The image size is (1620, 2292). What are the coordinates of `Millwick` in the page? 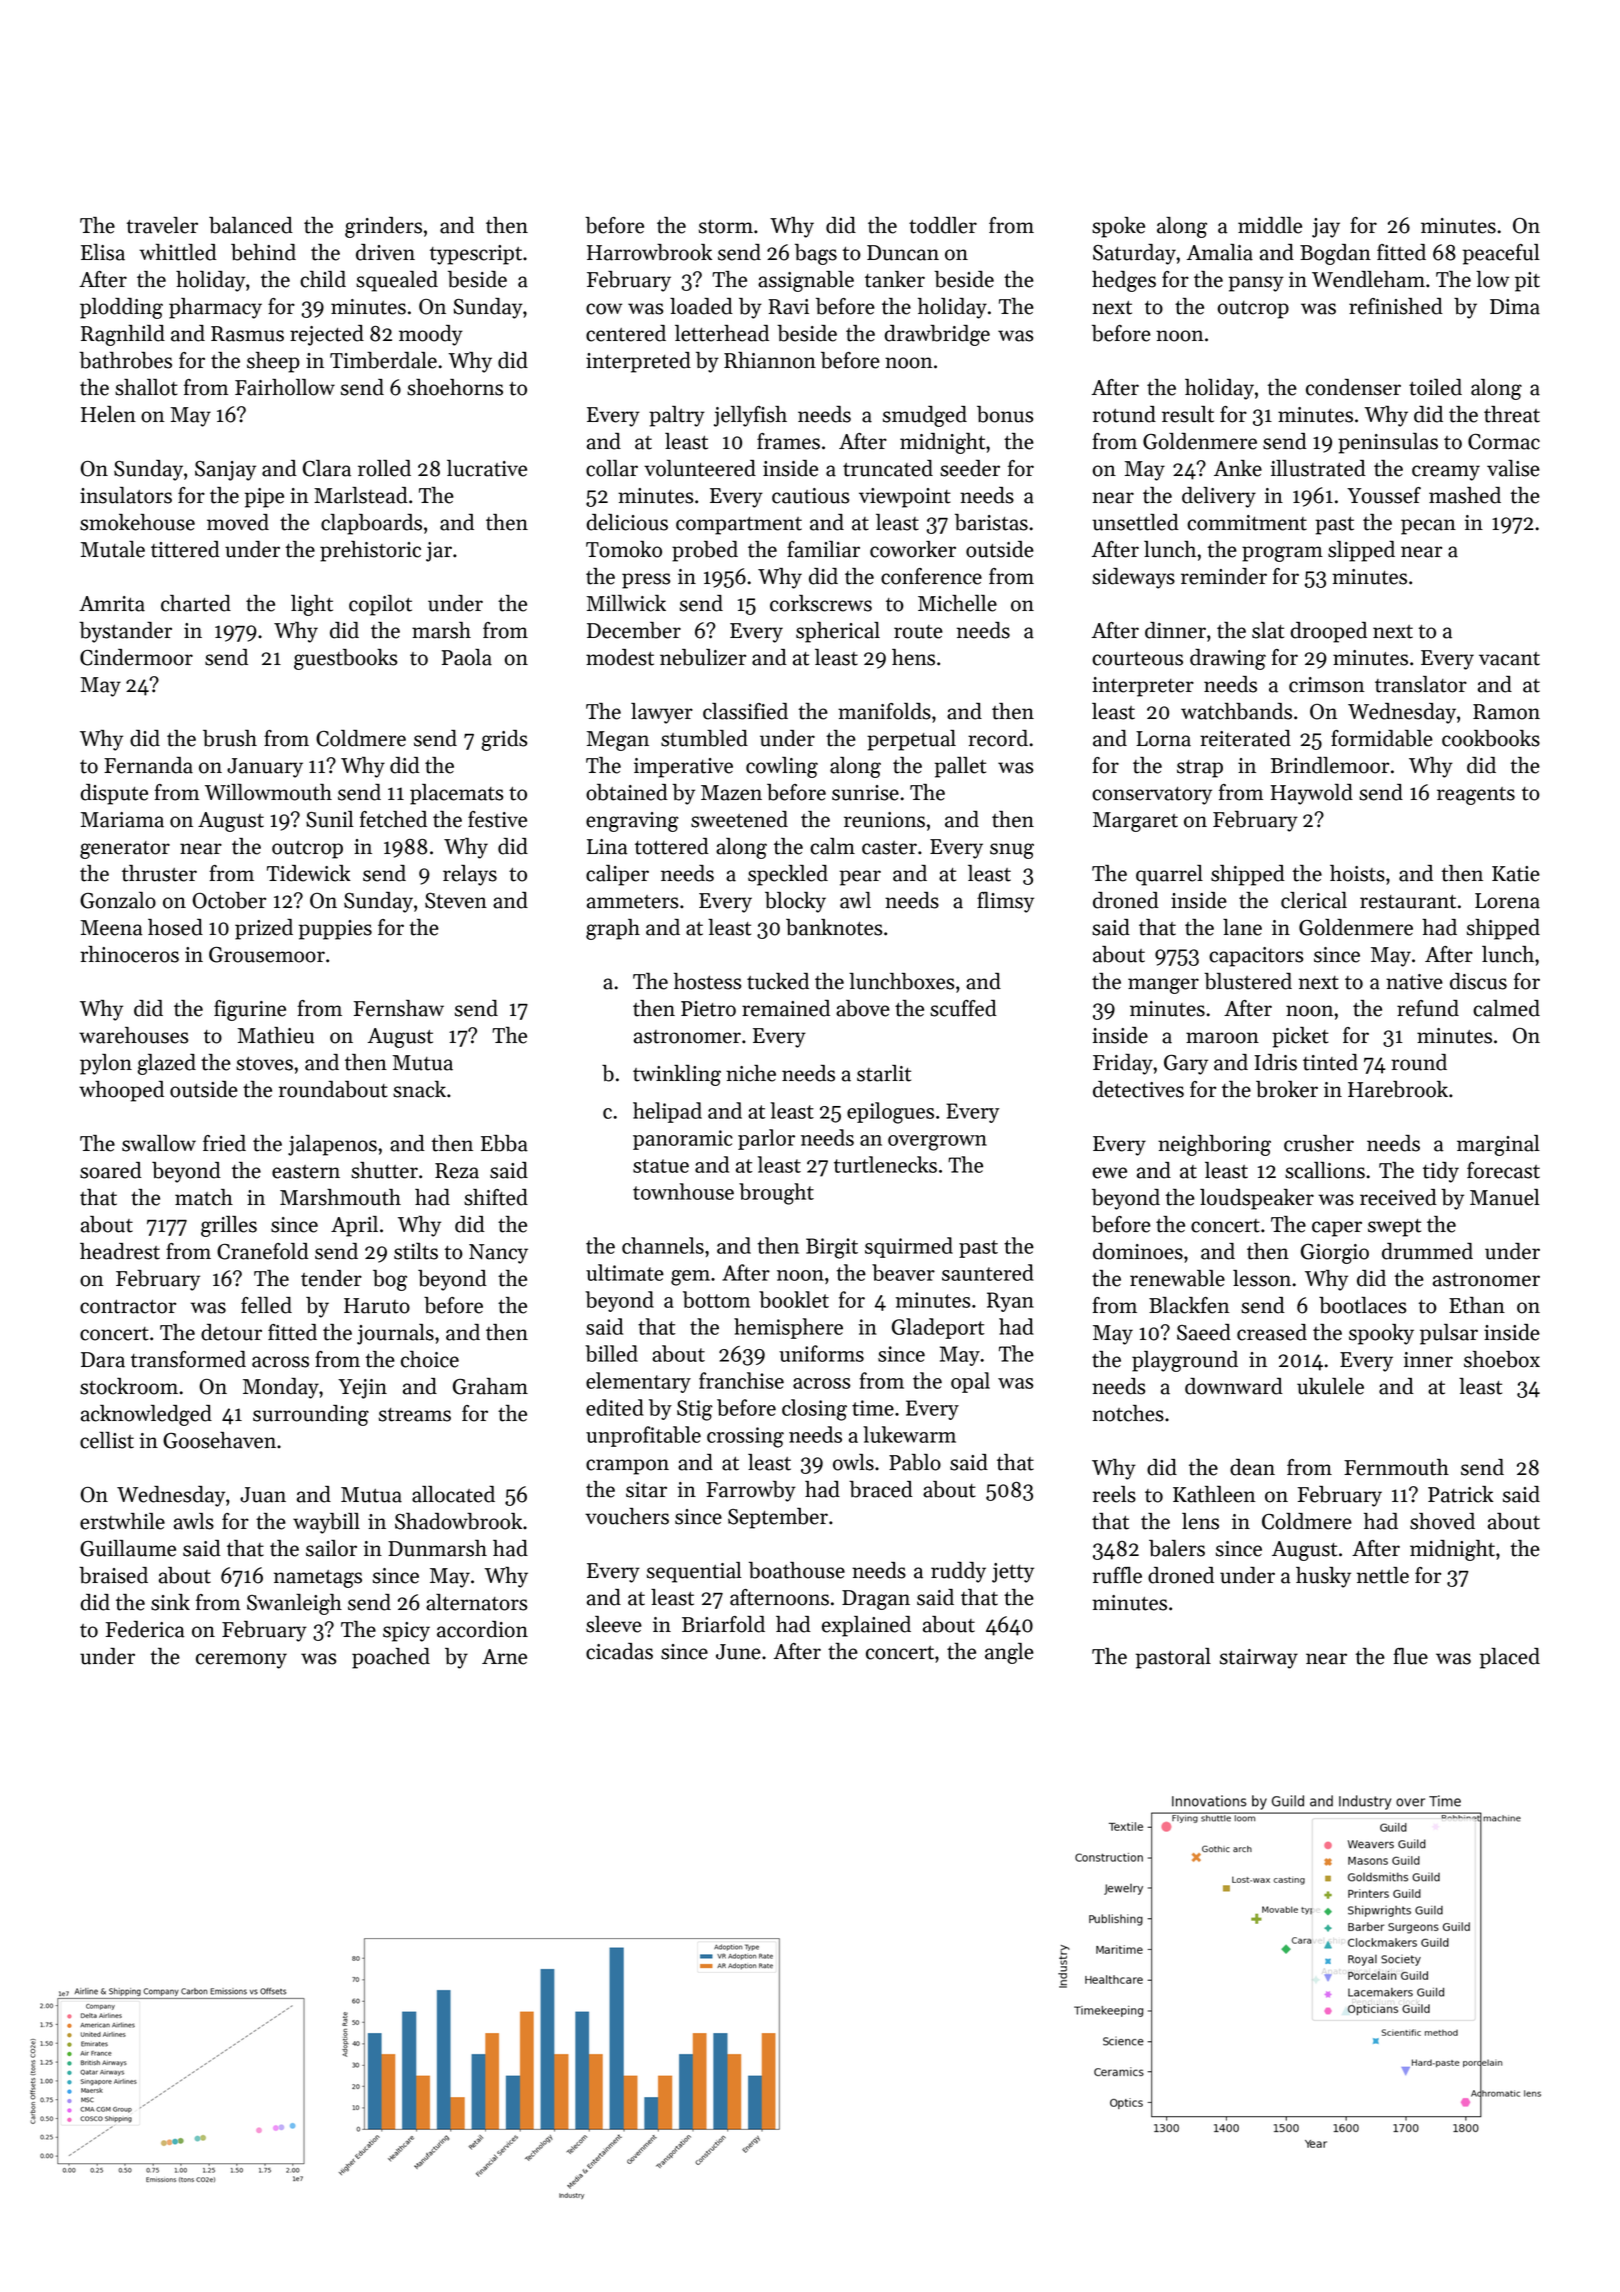 It's located at (626, 603).
